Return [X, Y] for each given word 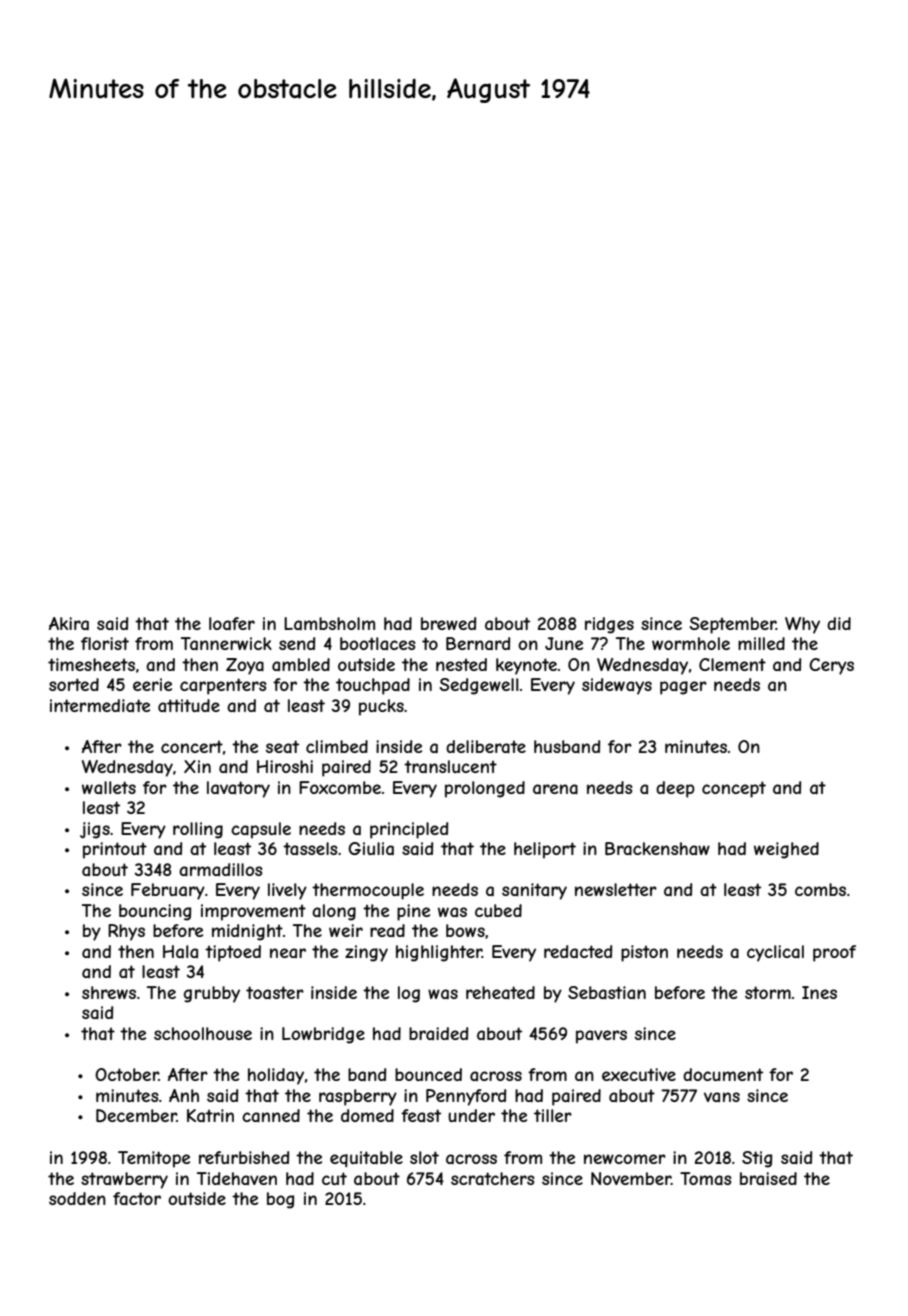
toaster [275, 992]
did [839, 623]
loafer [232, 623]
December [136, 1115]
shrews [109, 992]
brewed [448, 623]
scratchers [493, 1178]
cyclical [775, 953]
